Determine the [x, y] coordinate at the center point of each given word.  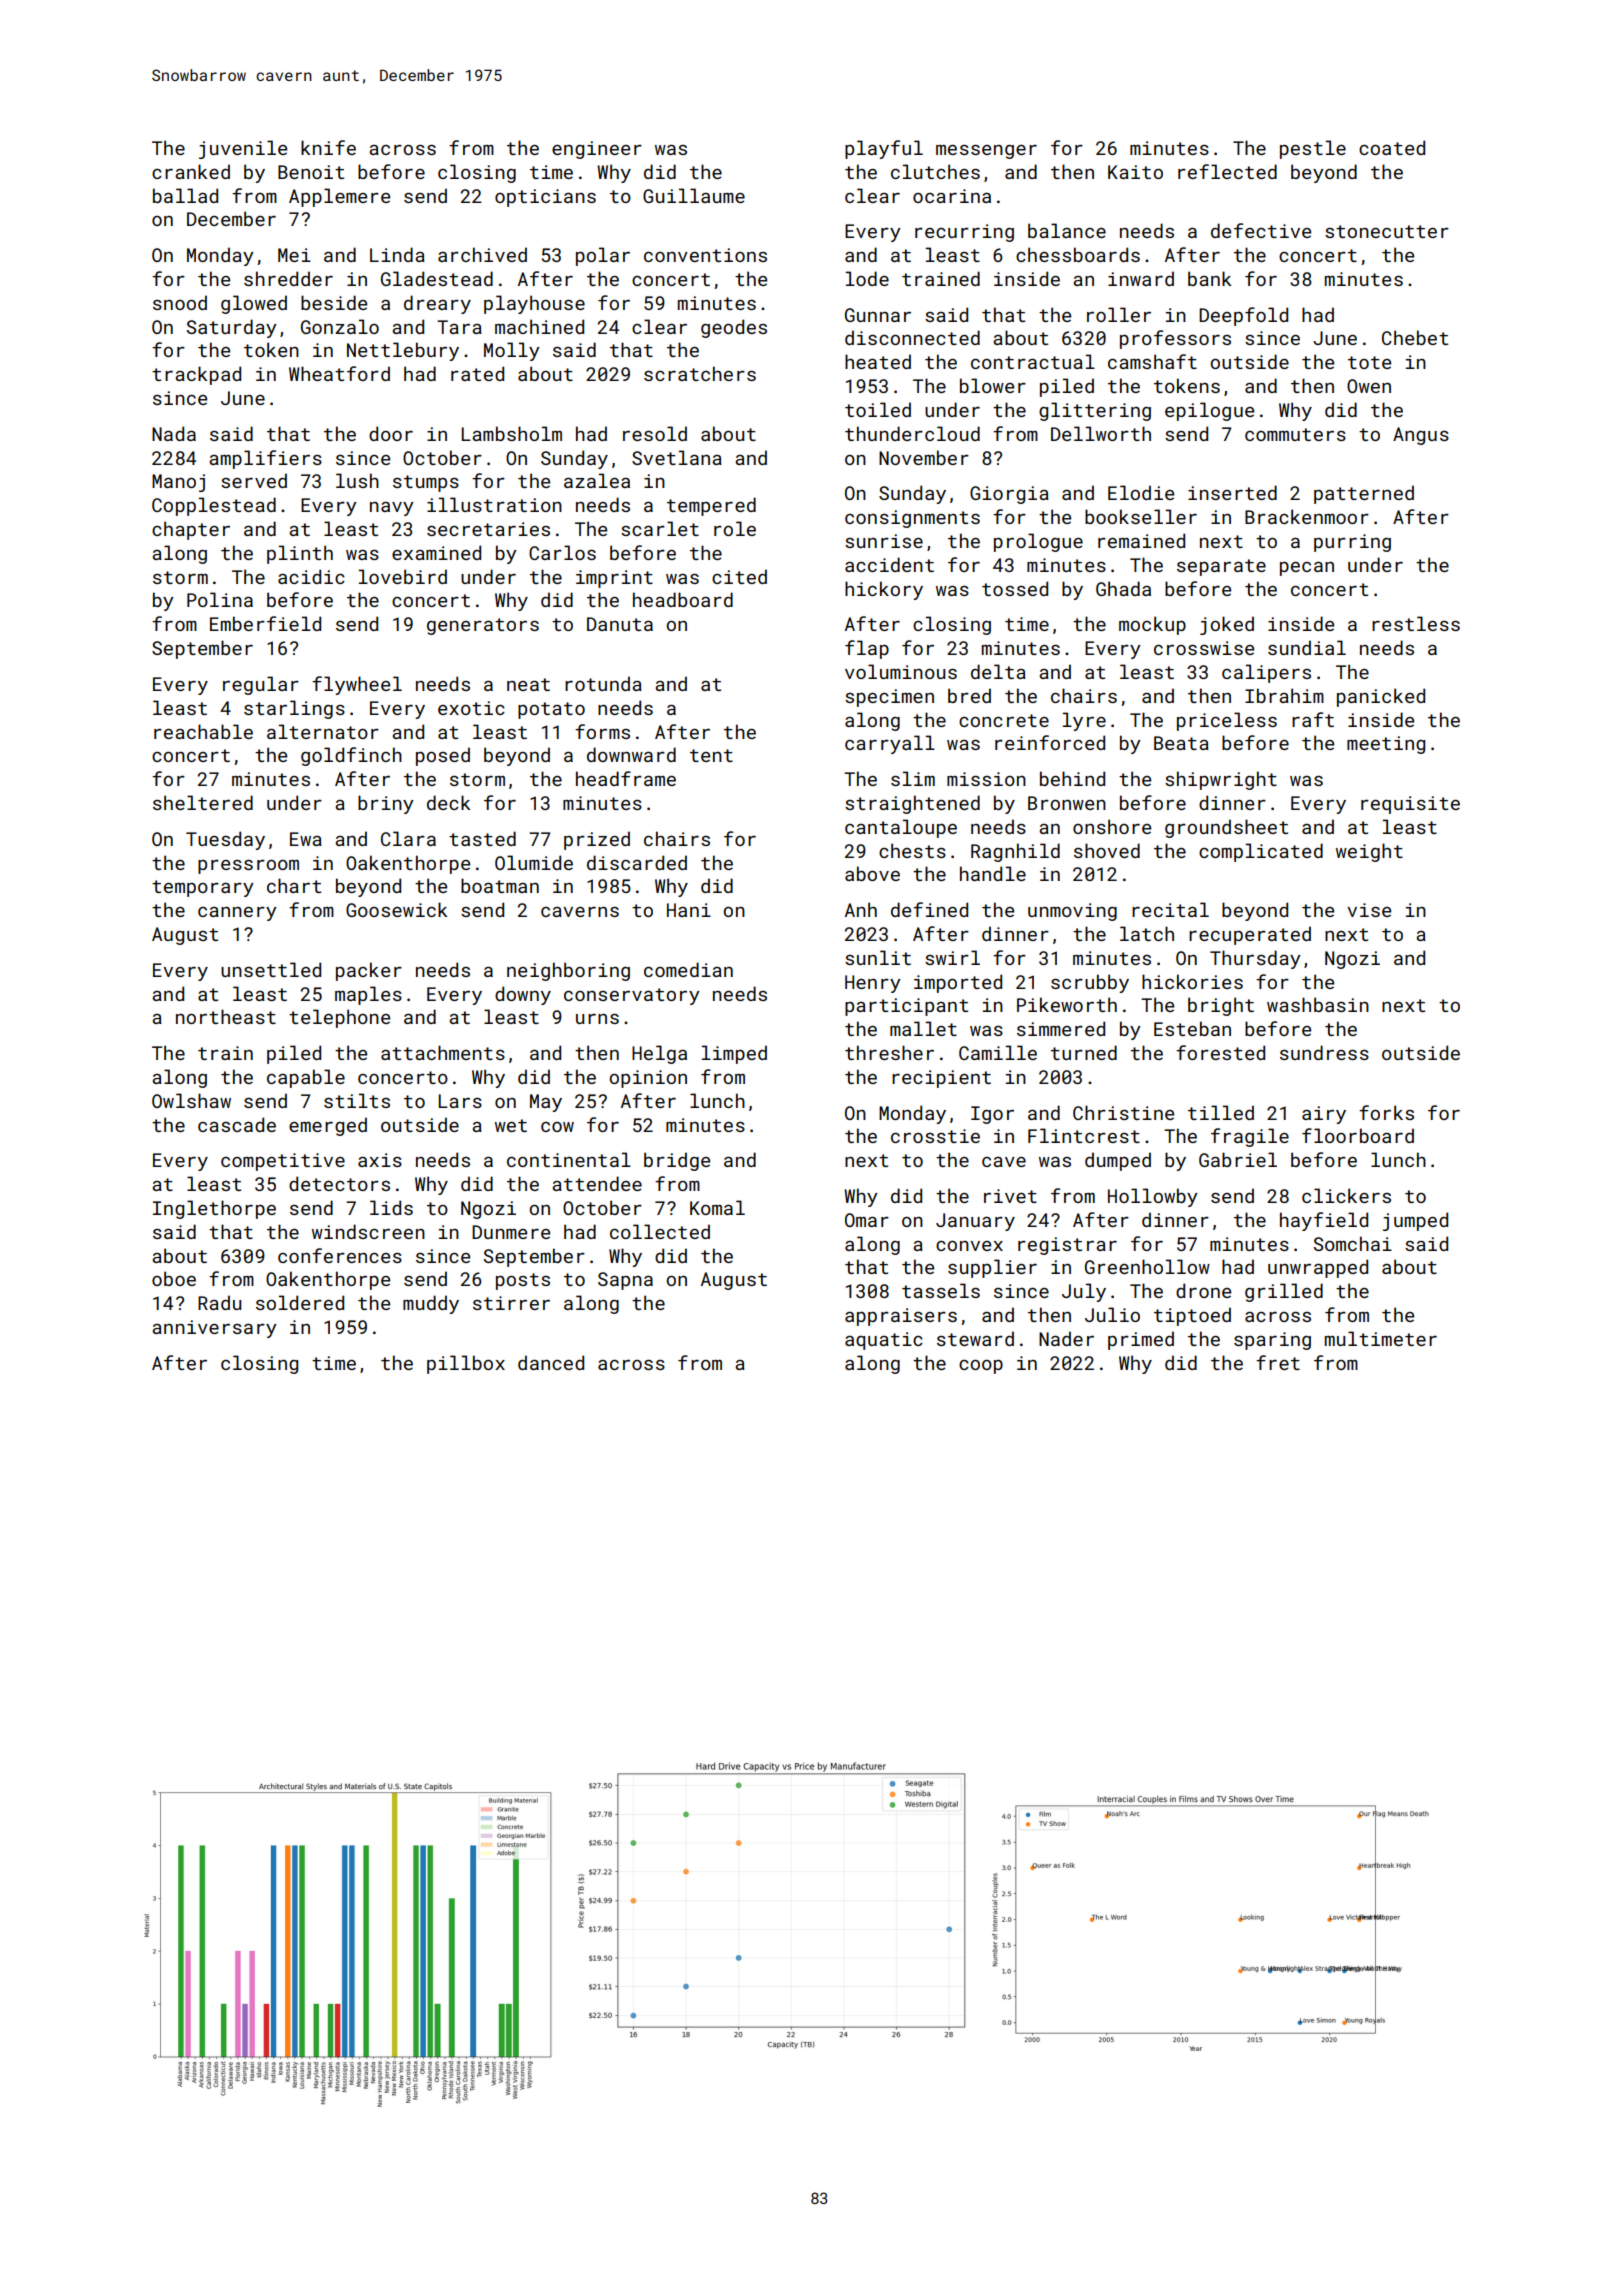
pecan [1307, 568]
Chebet [1415, 337]
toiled [878, 409]
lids [391, 1207]
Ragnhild [1015, 852]
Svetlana [677, 457]
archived [482, 254]
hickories [1192, 981]
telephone [339, 1018]
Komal [717, 1207]
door [391, 433]
